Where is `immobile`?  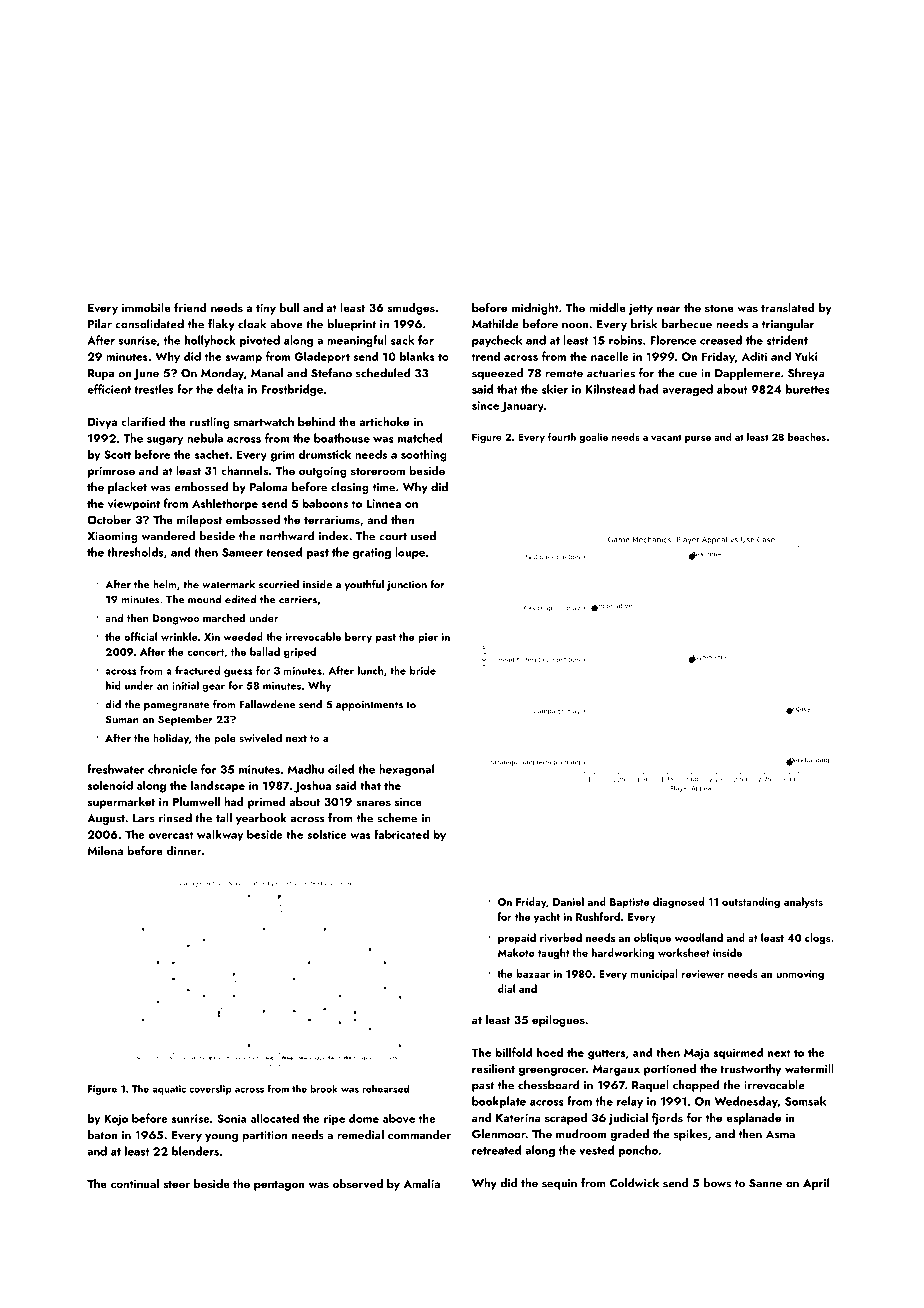
immobile is located at coordinates (146, 307).
